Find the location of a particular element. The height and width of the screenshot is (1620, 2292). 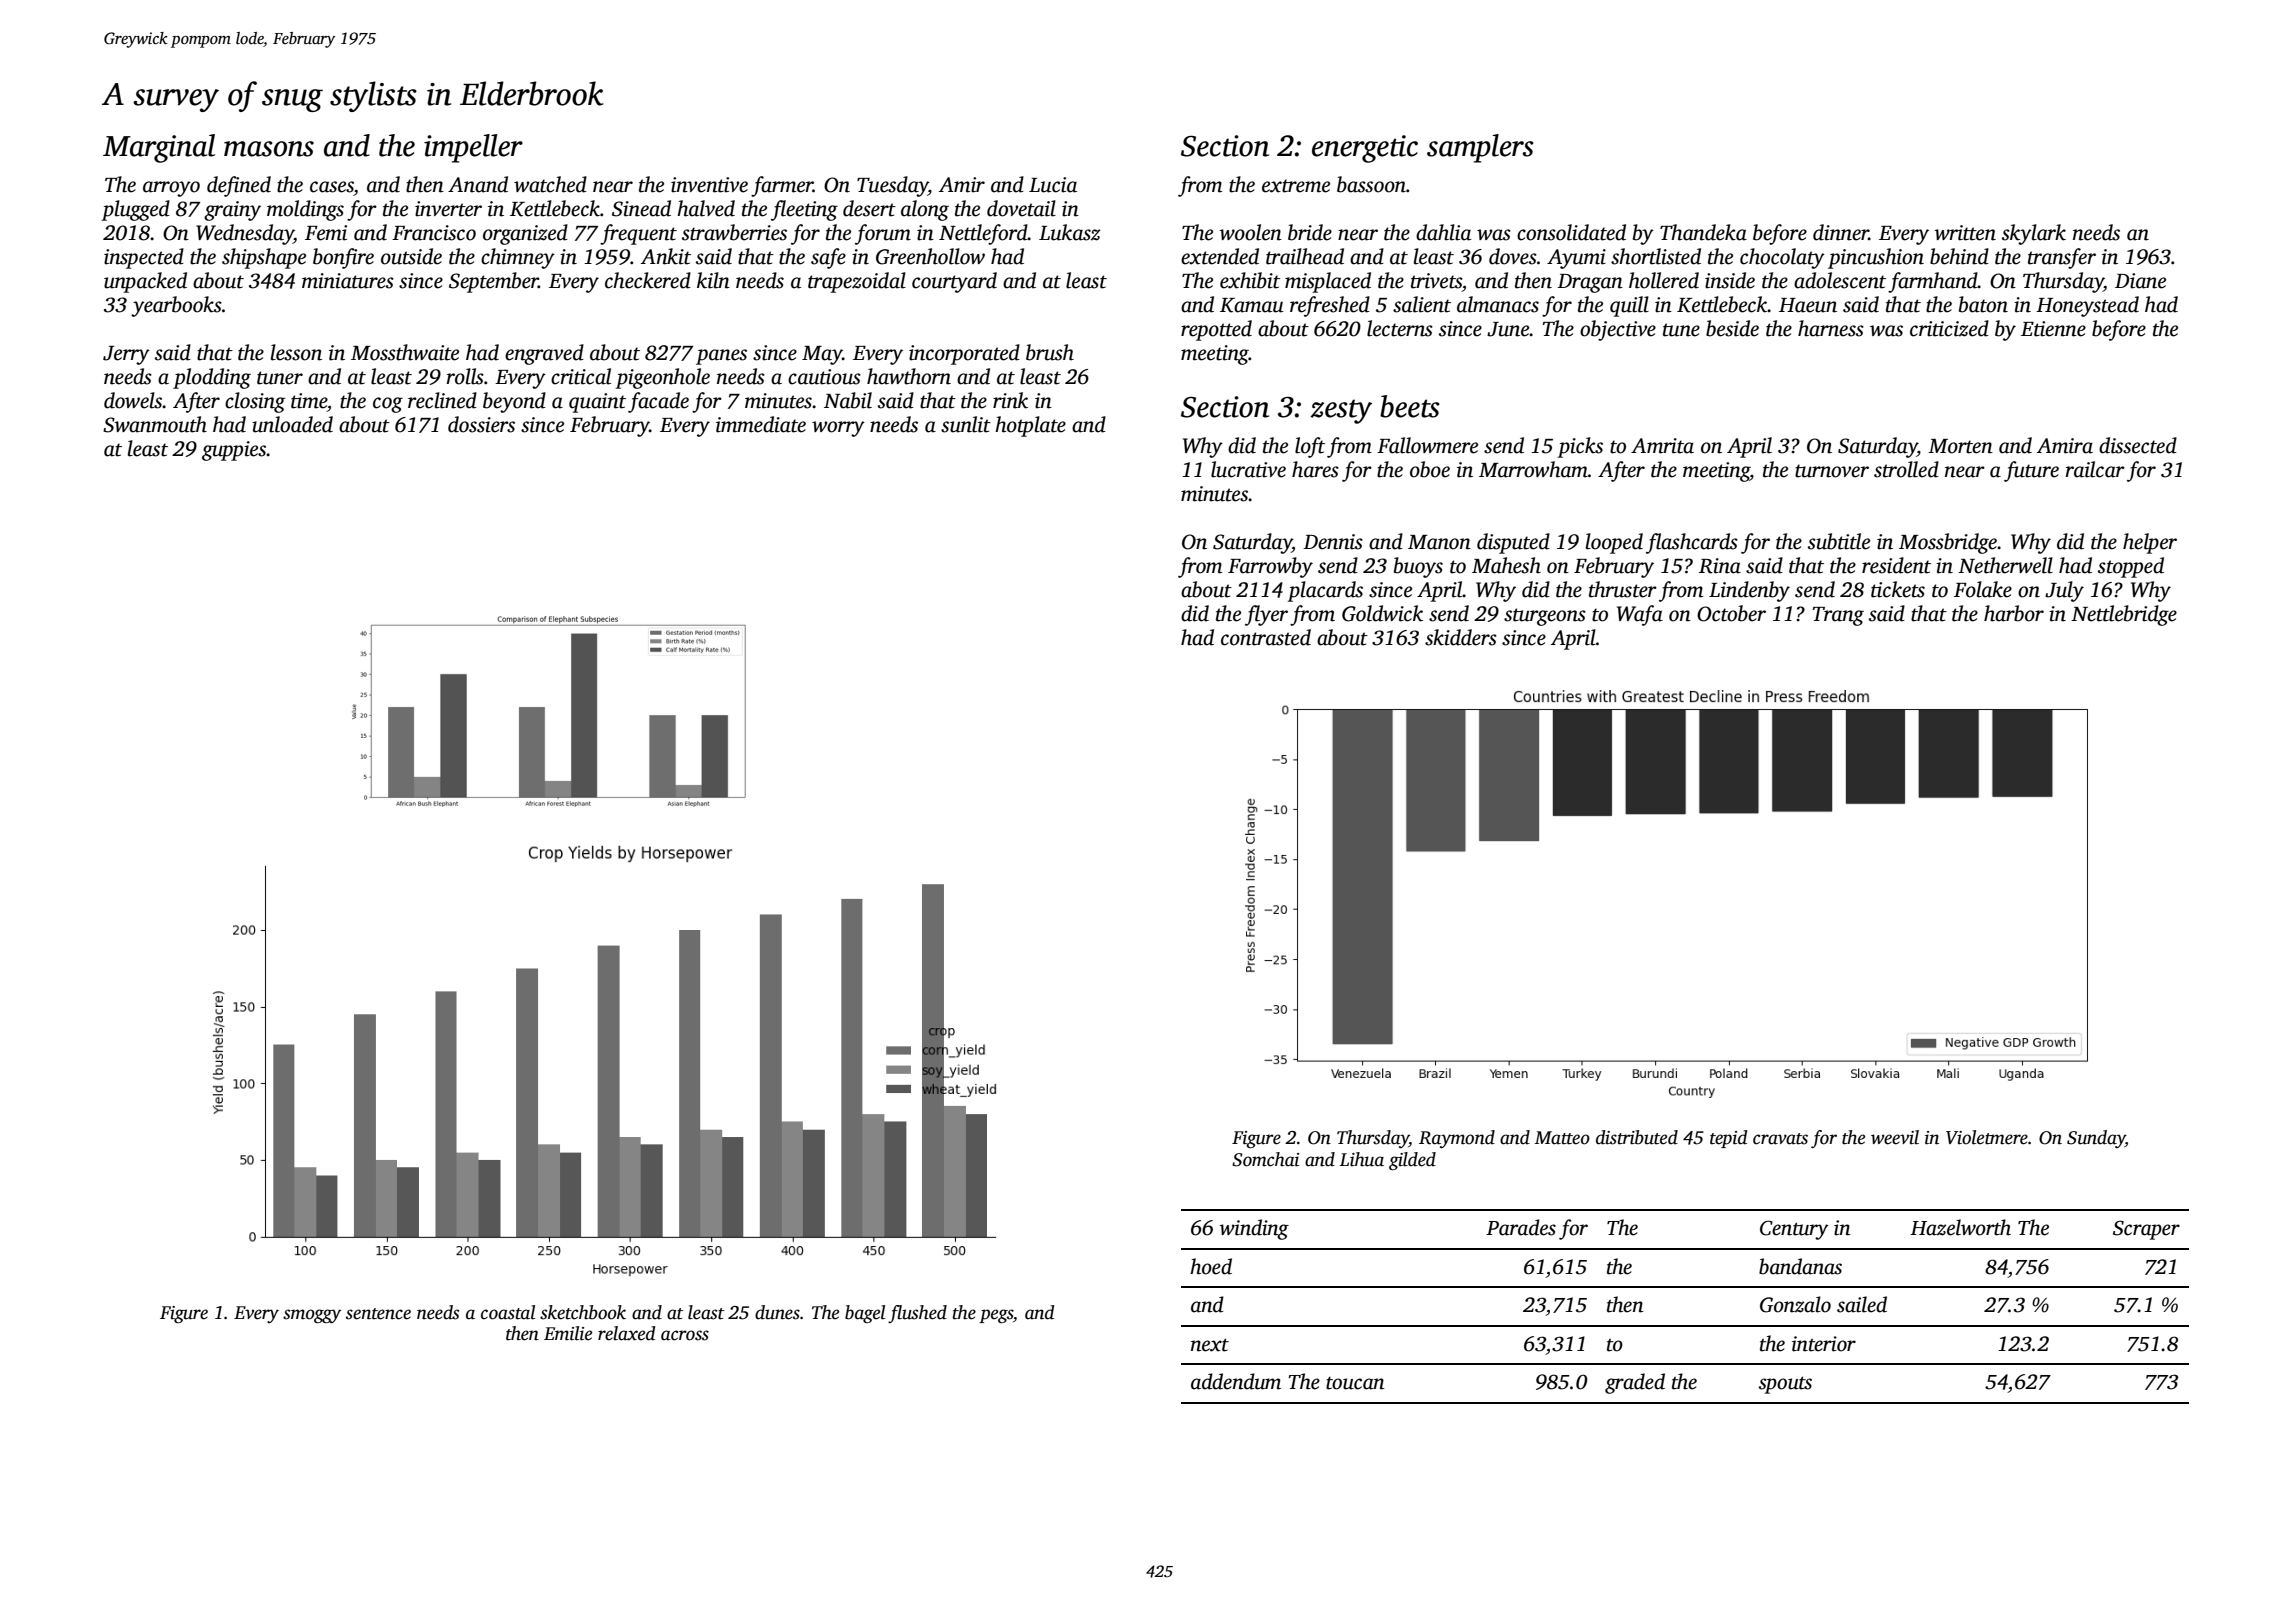

dossiers is located at coordinates (481, 424).
